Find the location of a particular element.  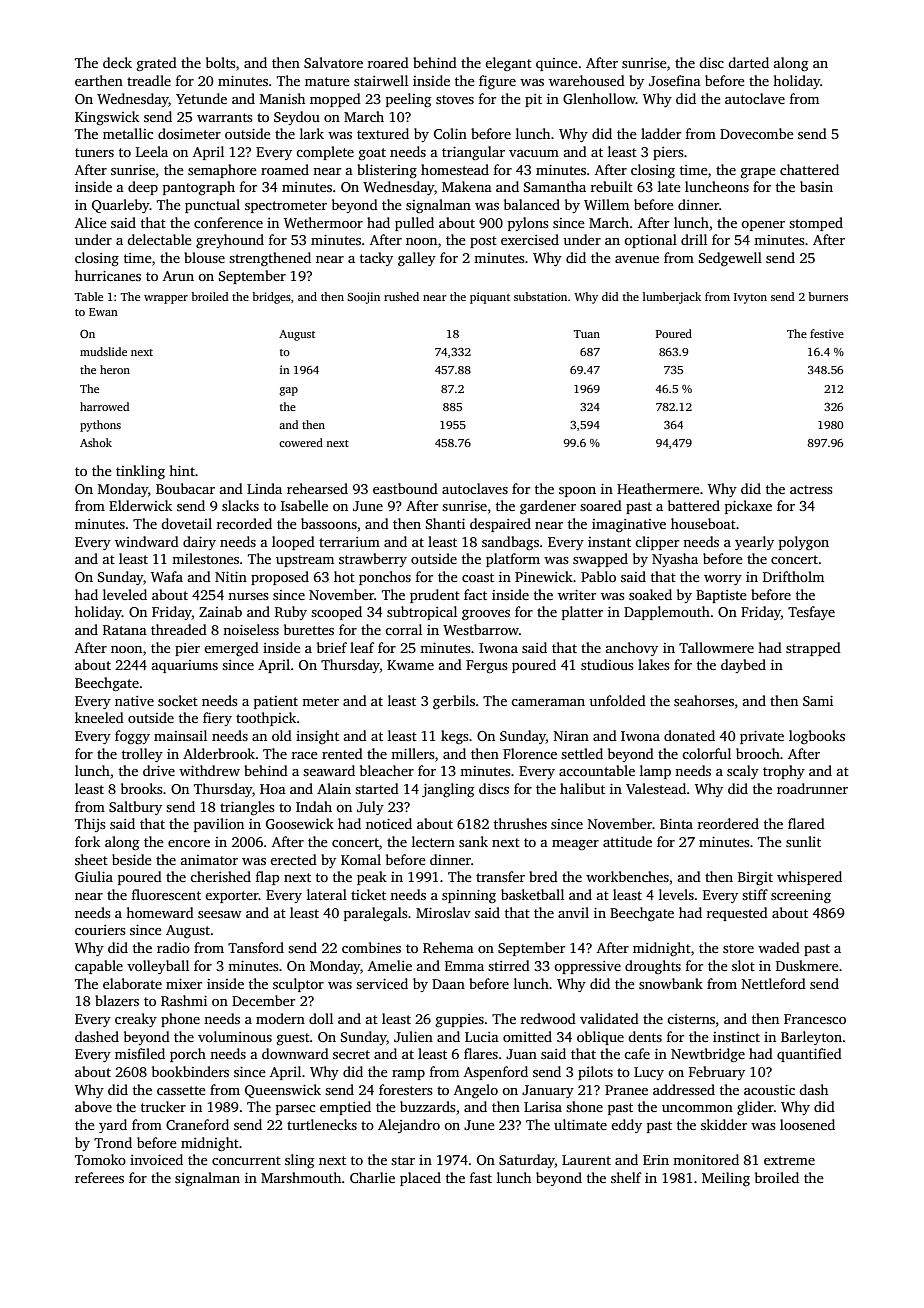

Larisa is located at coordinates (543, 1107).
